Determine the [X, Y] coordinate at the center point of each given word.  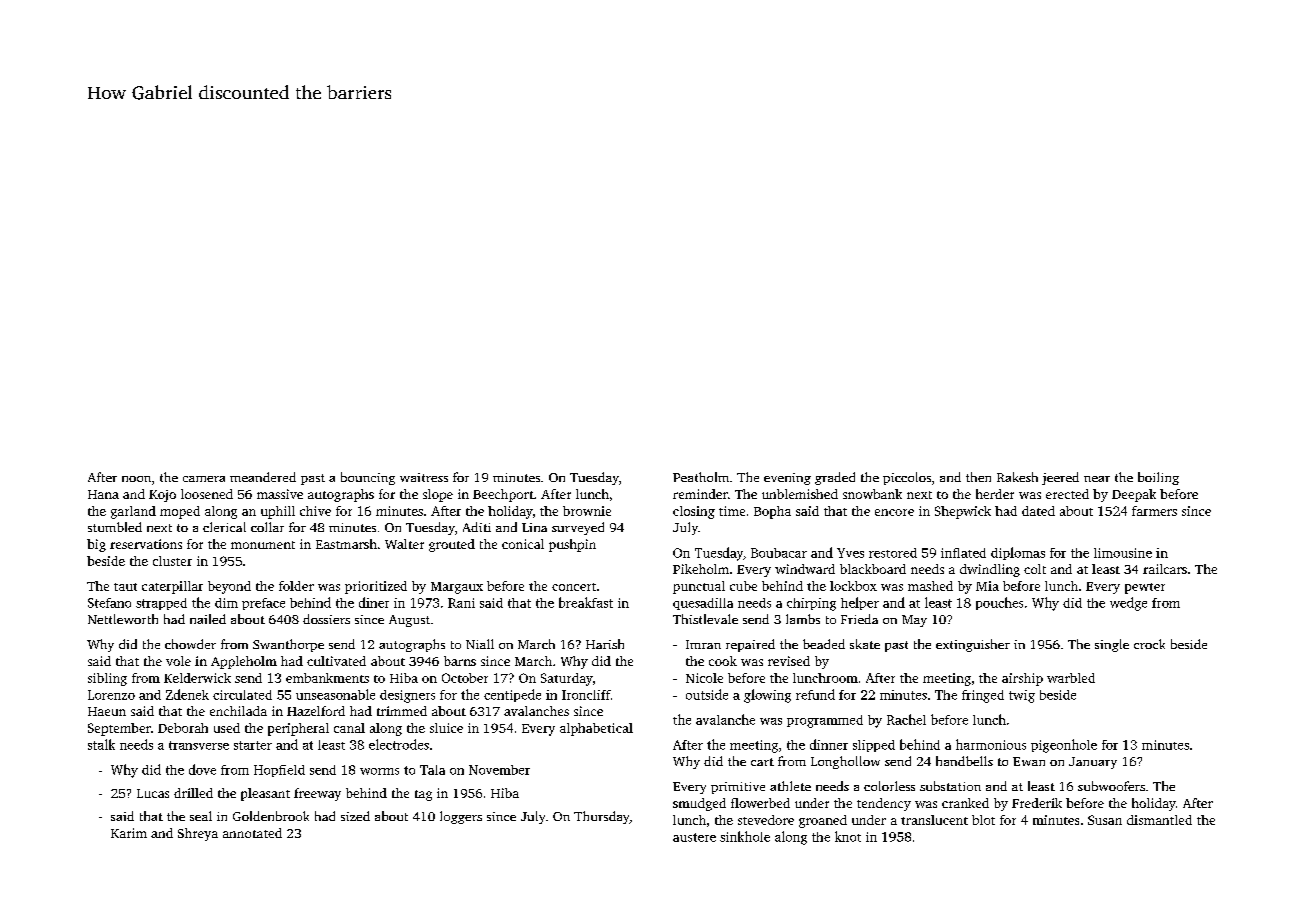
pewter [1145, 588]
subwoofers [1111, 786]
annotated [252, 833]
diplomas [1018, 553]
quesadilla [703, 604]
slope [438, 495]
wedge [1128, 604]
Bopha [772, 512]
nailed [208, 619]
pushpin [572, 545]
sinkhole [745, 836]
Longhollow [845, 762]
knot [848, 836]
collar [267, 527]
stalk [101, 744]
